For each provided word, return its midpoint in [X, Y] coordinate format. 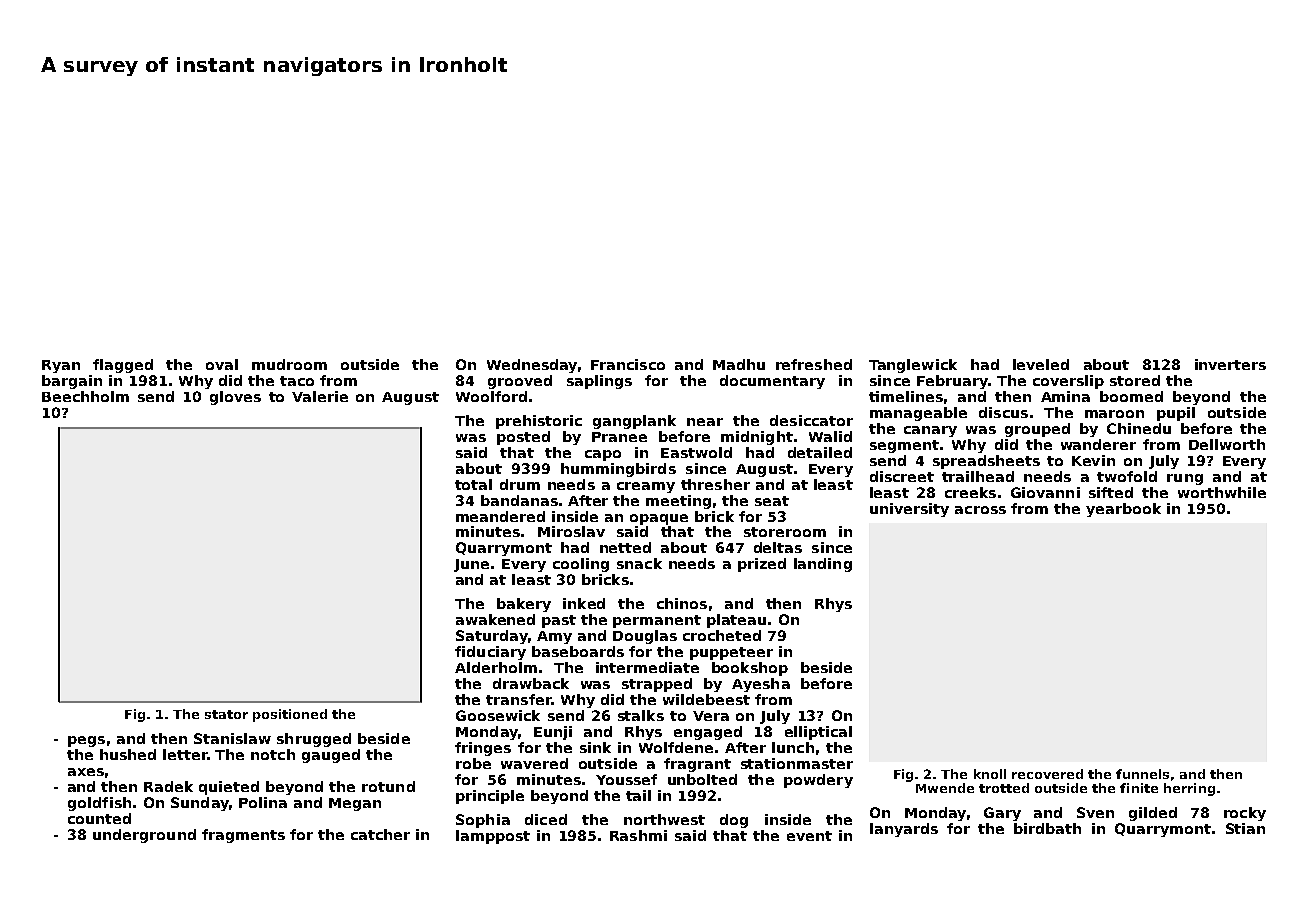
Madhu [739, 364]
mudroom [289, 364]
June [471, 565]
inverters [1230, 364]
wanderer [1098, 444]
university [909, 510]
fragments [243, 836]
